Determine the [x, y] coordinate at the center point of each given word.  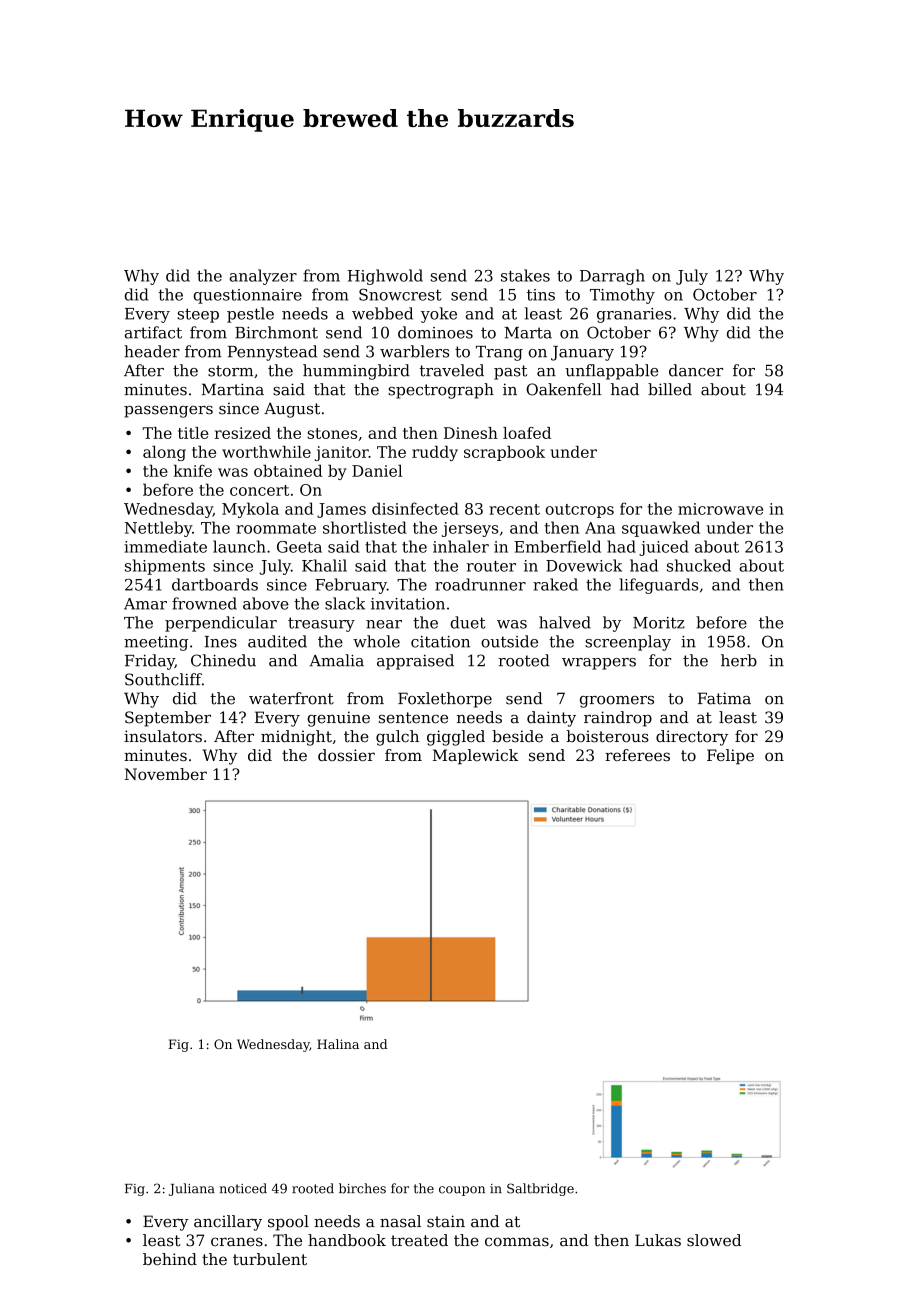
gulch [397, 738]
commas [517, 1242]
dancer [696, 370]
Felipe [730, 757]
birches [362, 1188]
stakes [525, 275]
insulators [163, 736]
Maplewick [475, 757]
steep [198, 315]
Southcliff [163, 679]
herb [739, 660]
